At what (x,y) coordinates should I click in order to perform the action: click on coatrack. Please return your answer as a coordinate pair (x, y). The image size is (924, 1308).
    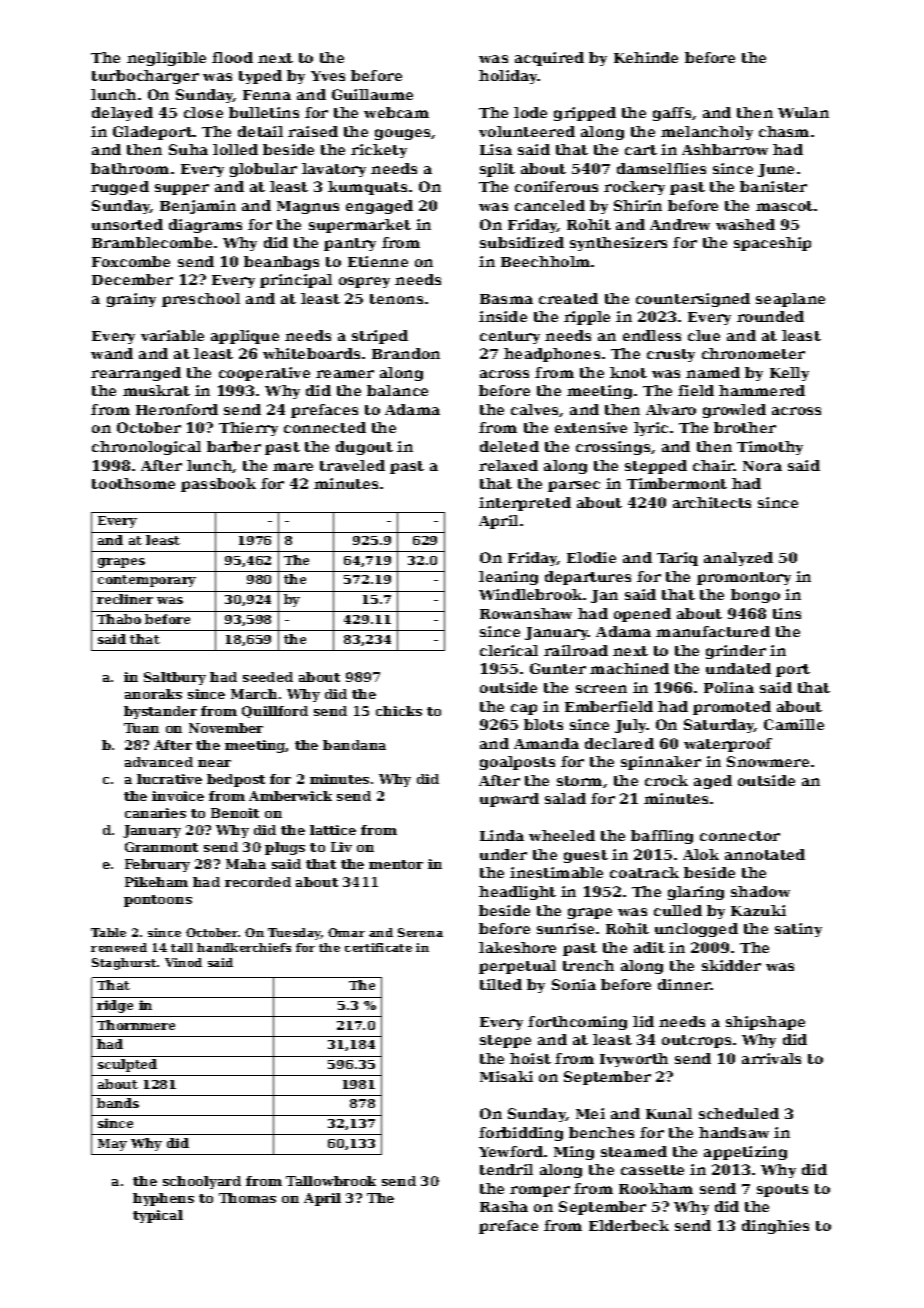
    Looking at the image, I should click on (644, 872).
